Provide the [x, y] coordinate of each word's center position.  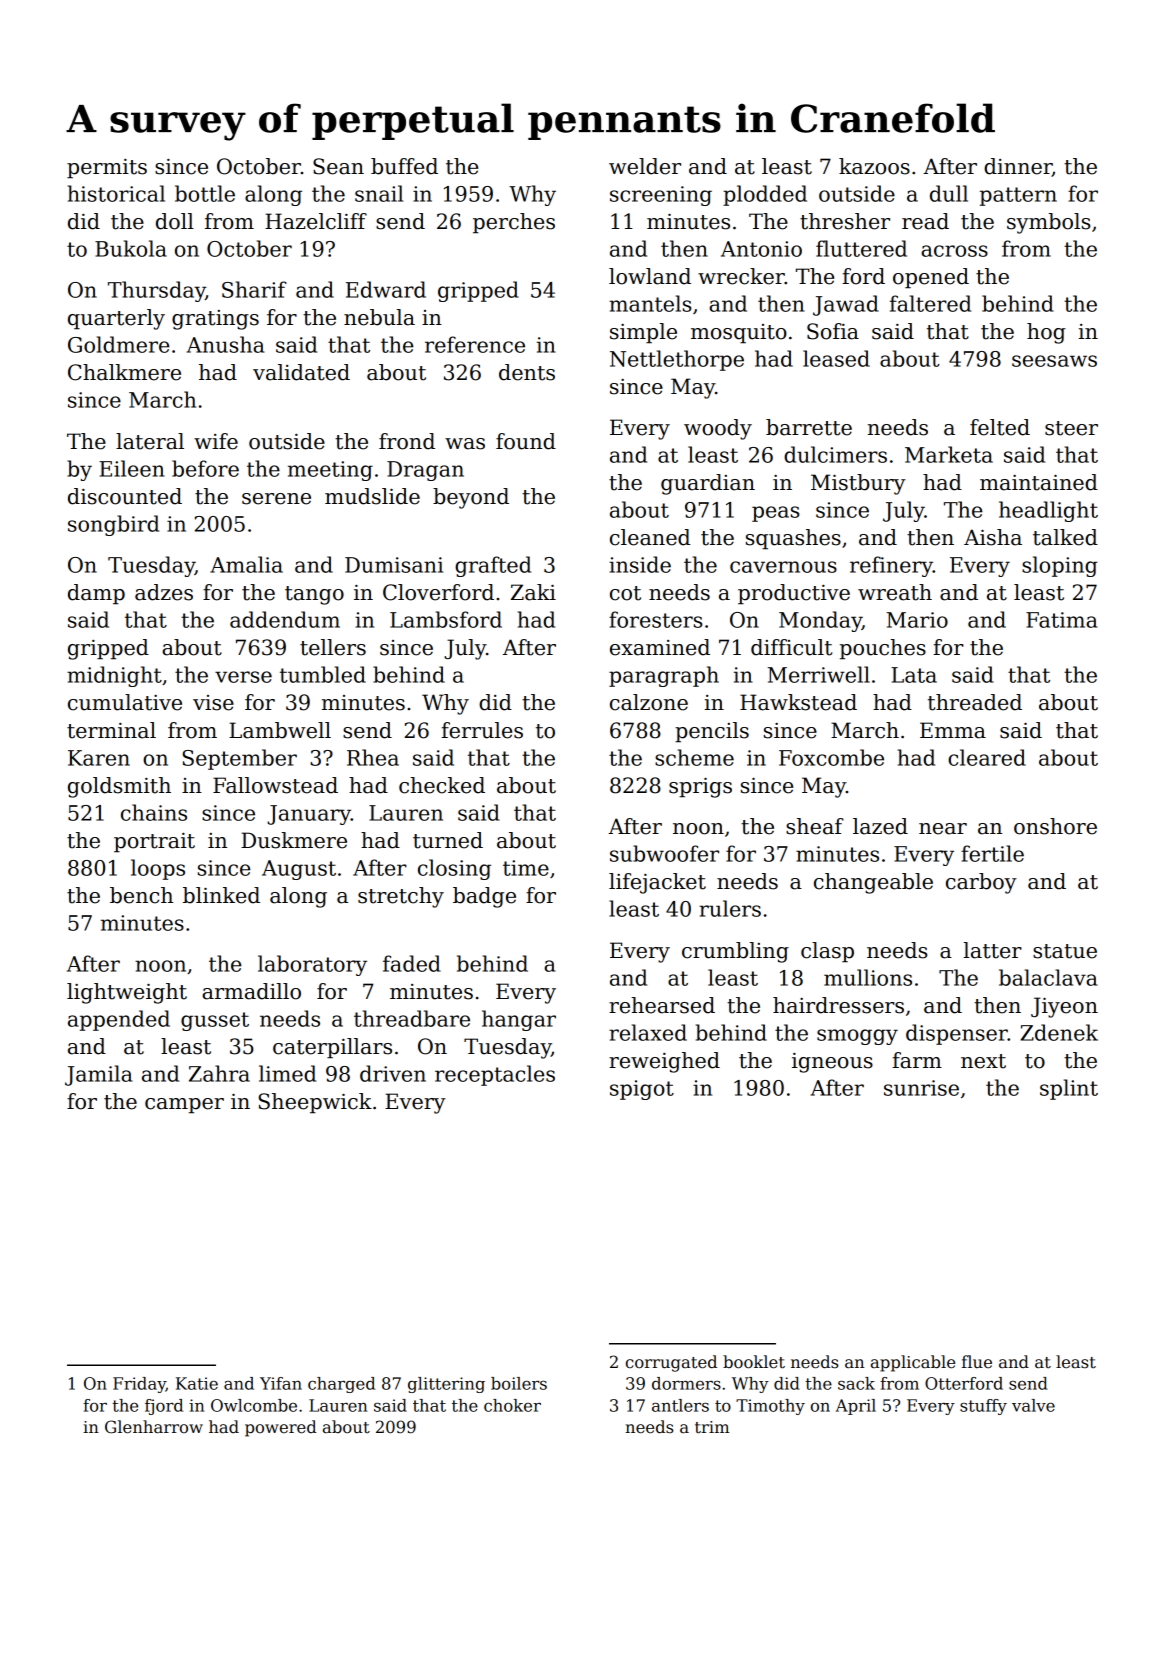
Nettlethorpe [677, 360]
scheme [694, 757]
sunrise [921, 1088]
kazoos [874, 166]
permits [107, 169]
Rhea [373, 757]
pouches [883, 649]
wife [216, 441]
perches [514, 223]
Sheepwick [315, 1103]
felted [1000, 427]
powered [281, 1428]
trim [712, 1427]
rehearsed [662, 1005]
